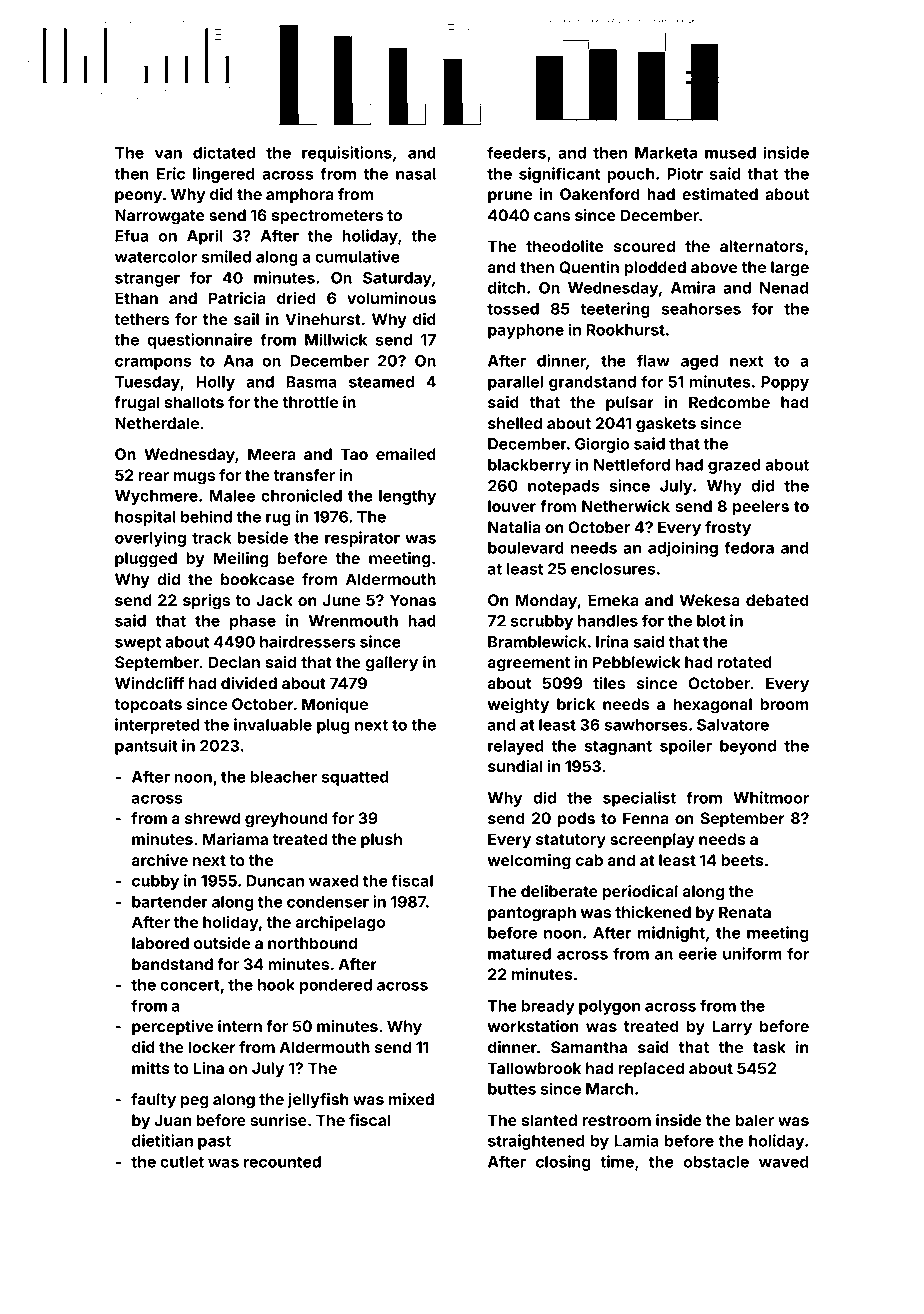 The image size is (924, 1314). What do you see at coordinates (411, 1099) in the image?
I see `mixed` at bounding box center [411, 1099].
